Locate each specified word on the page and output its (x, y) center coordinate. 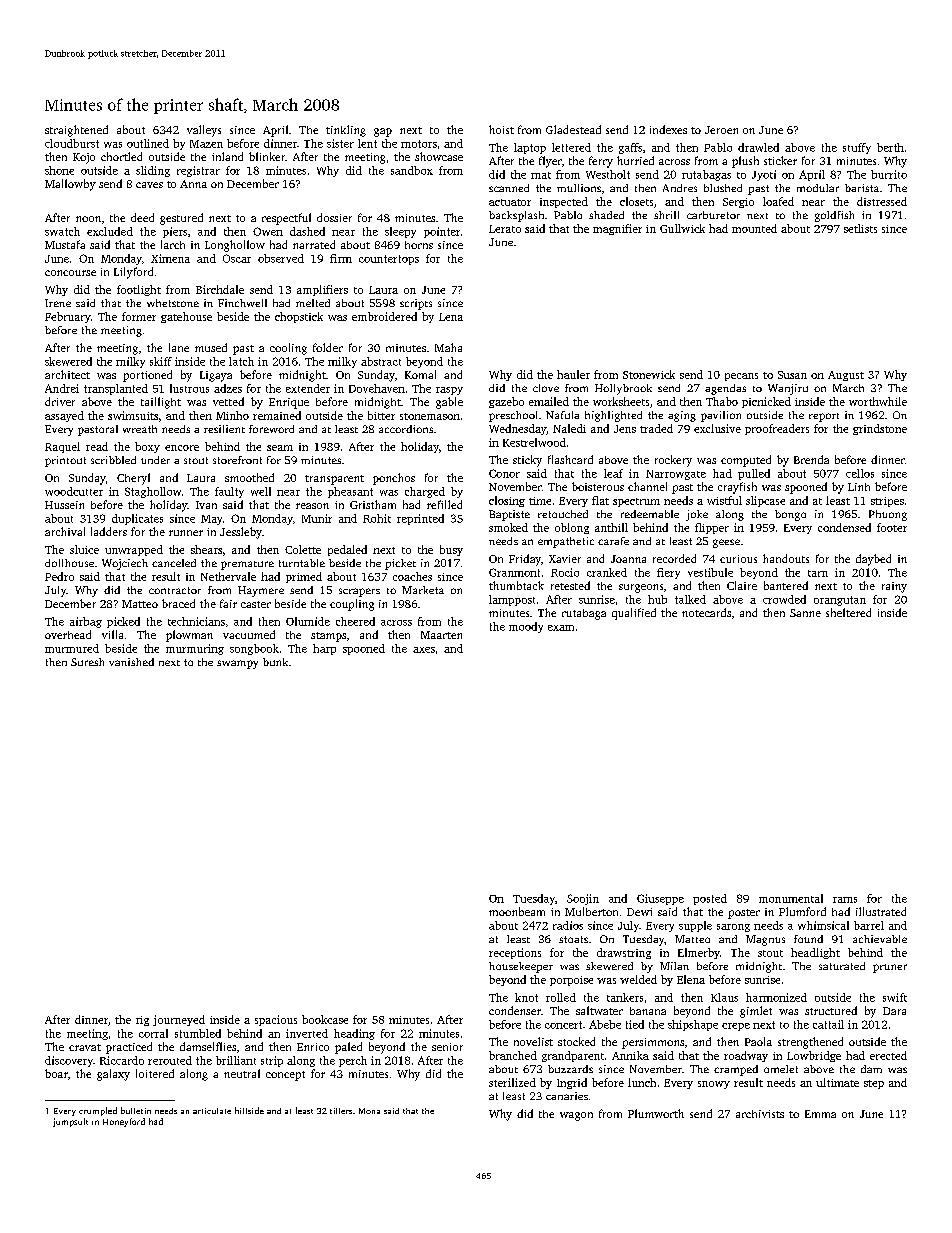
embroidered (384, 316)
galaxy (113, 1075)
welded (638, 979)
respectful (286, 219)
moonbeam (517, 911)
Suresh (87, 662)
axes (424, 650)
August (846, 376)
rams (845, 900)
